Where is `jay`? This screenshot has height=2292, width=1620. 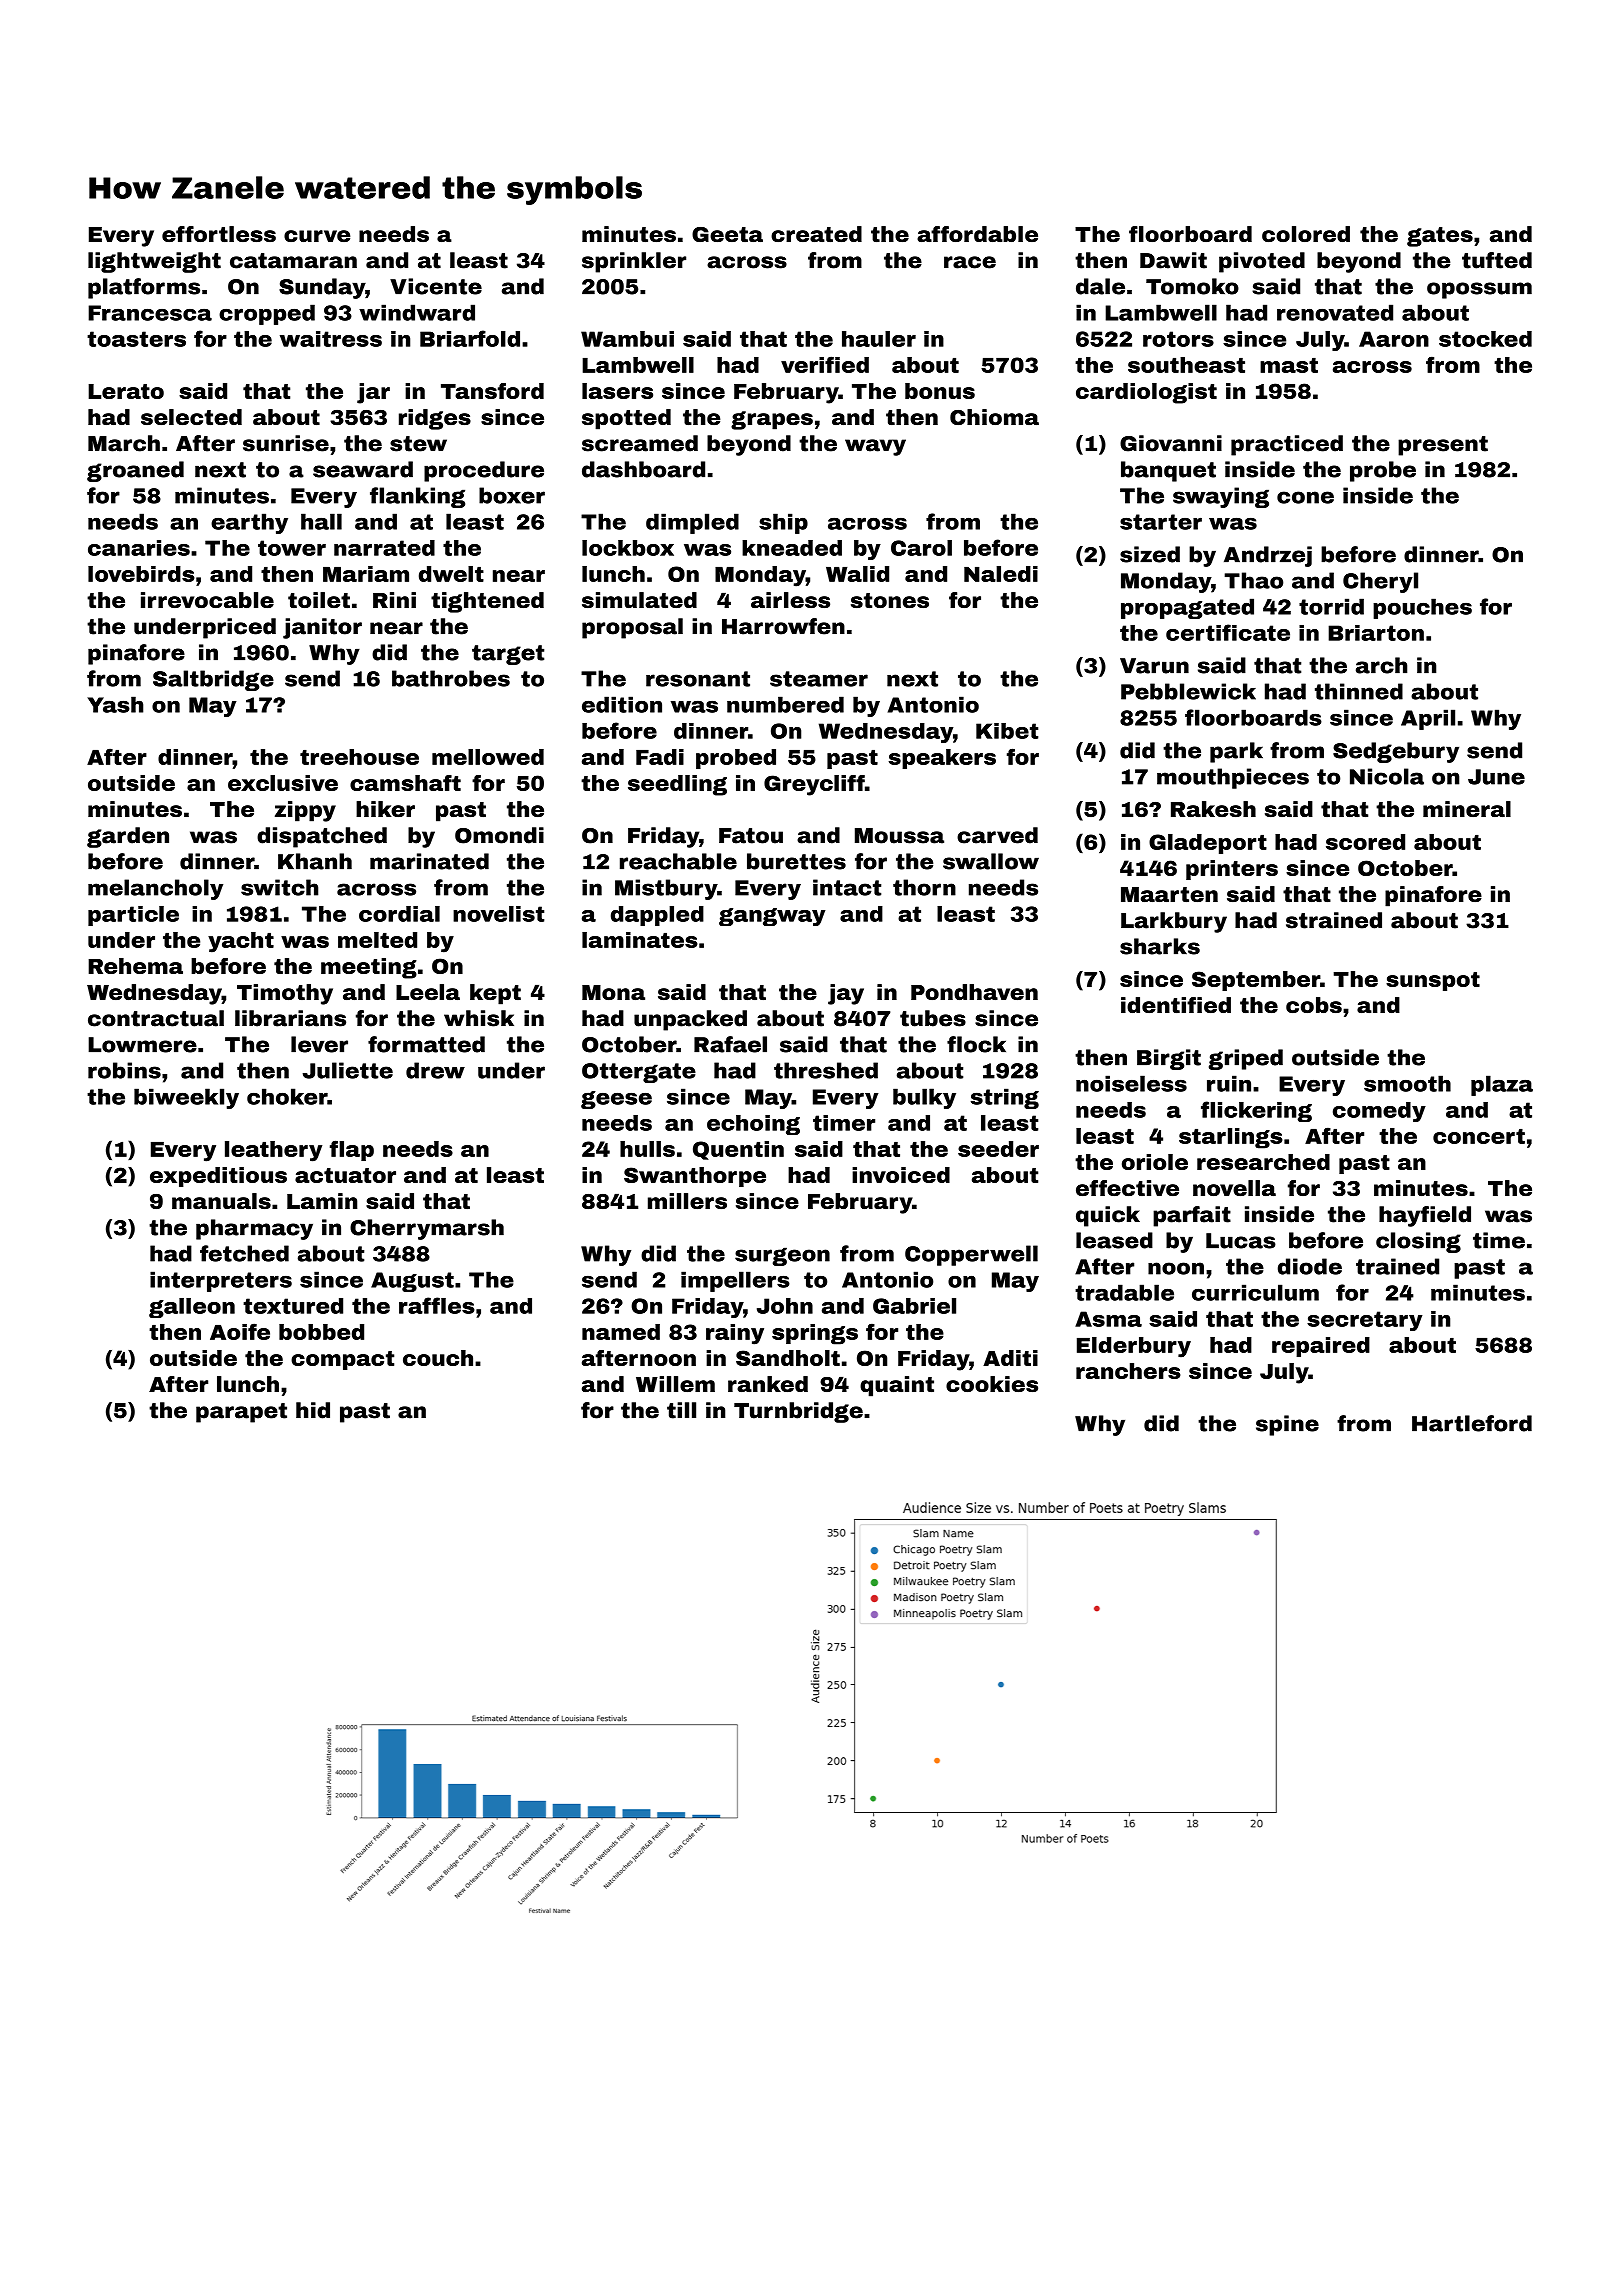 jay is located at coordinates (846, 994).
